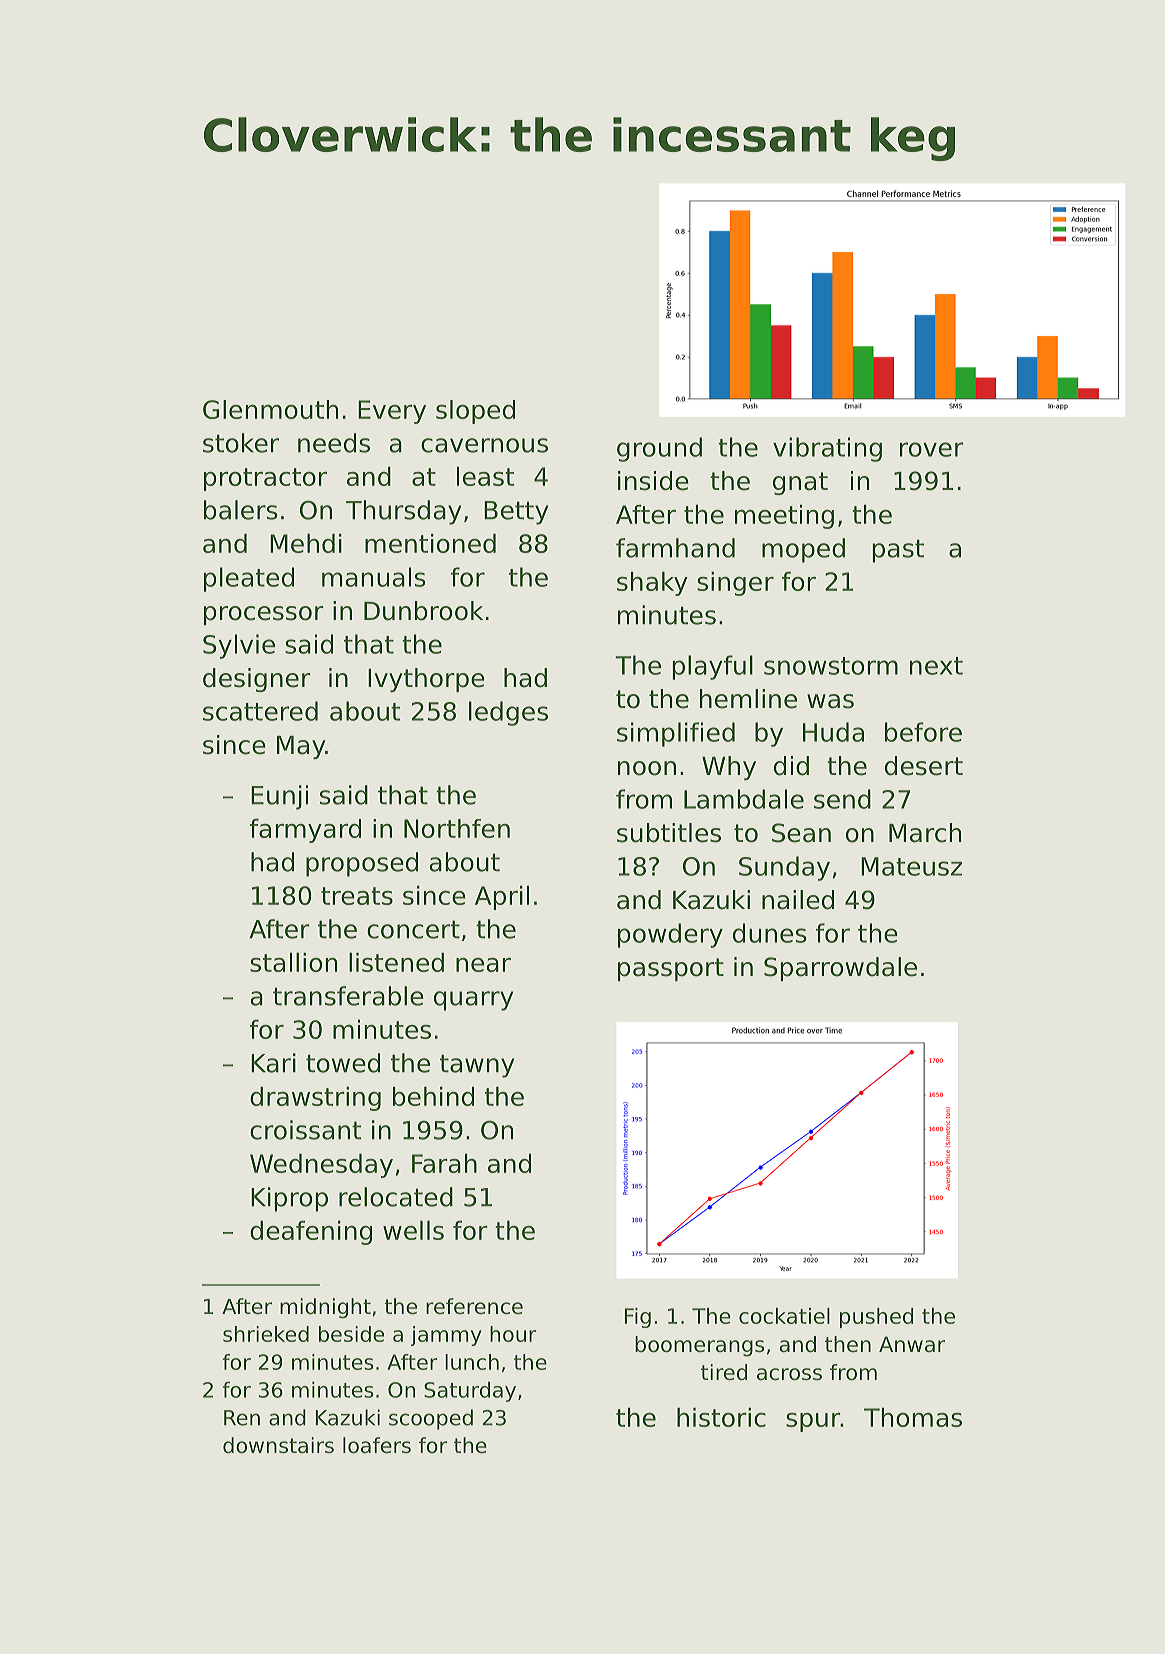 The height and width of the screenshot is (1654, 1165). Describe the element at coordinates (377, 1445) in the screenshot. I see `loafers` at that location.
